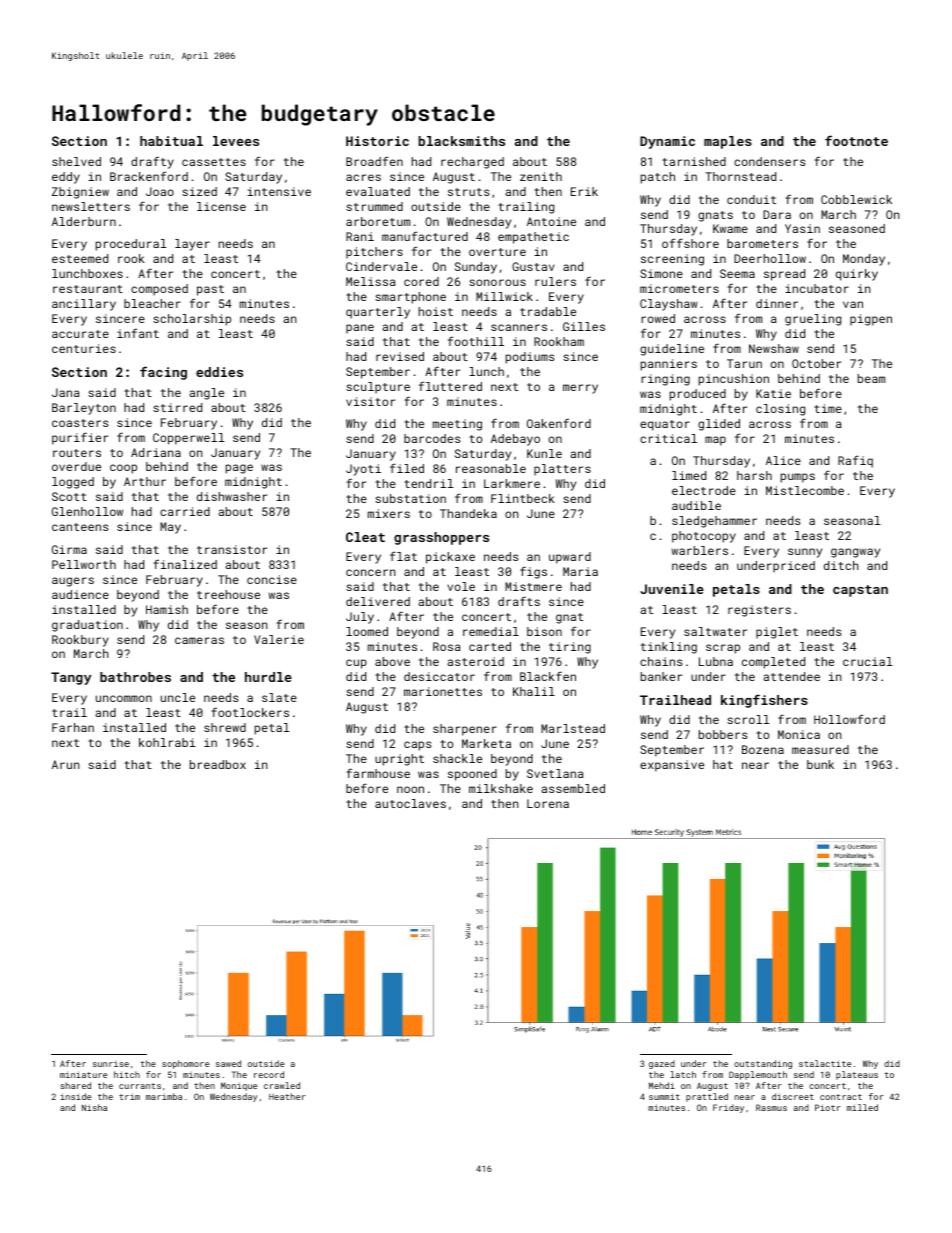 Image resolution: width=952 pixels, height=1233 pixels. I want to click on stalactite, so click(825, 1063).
